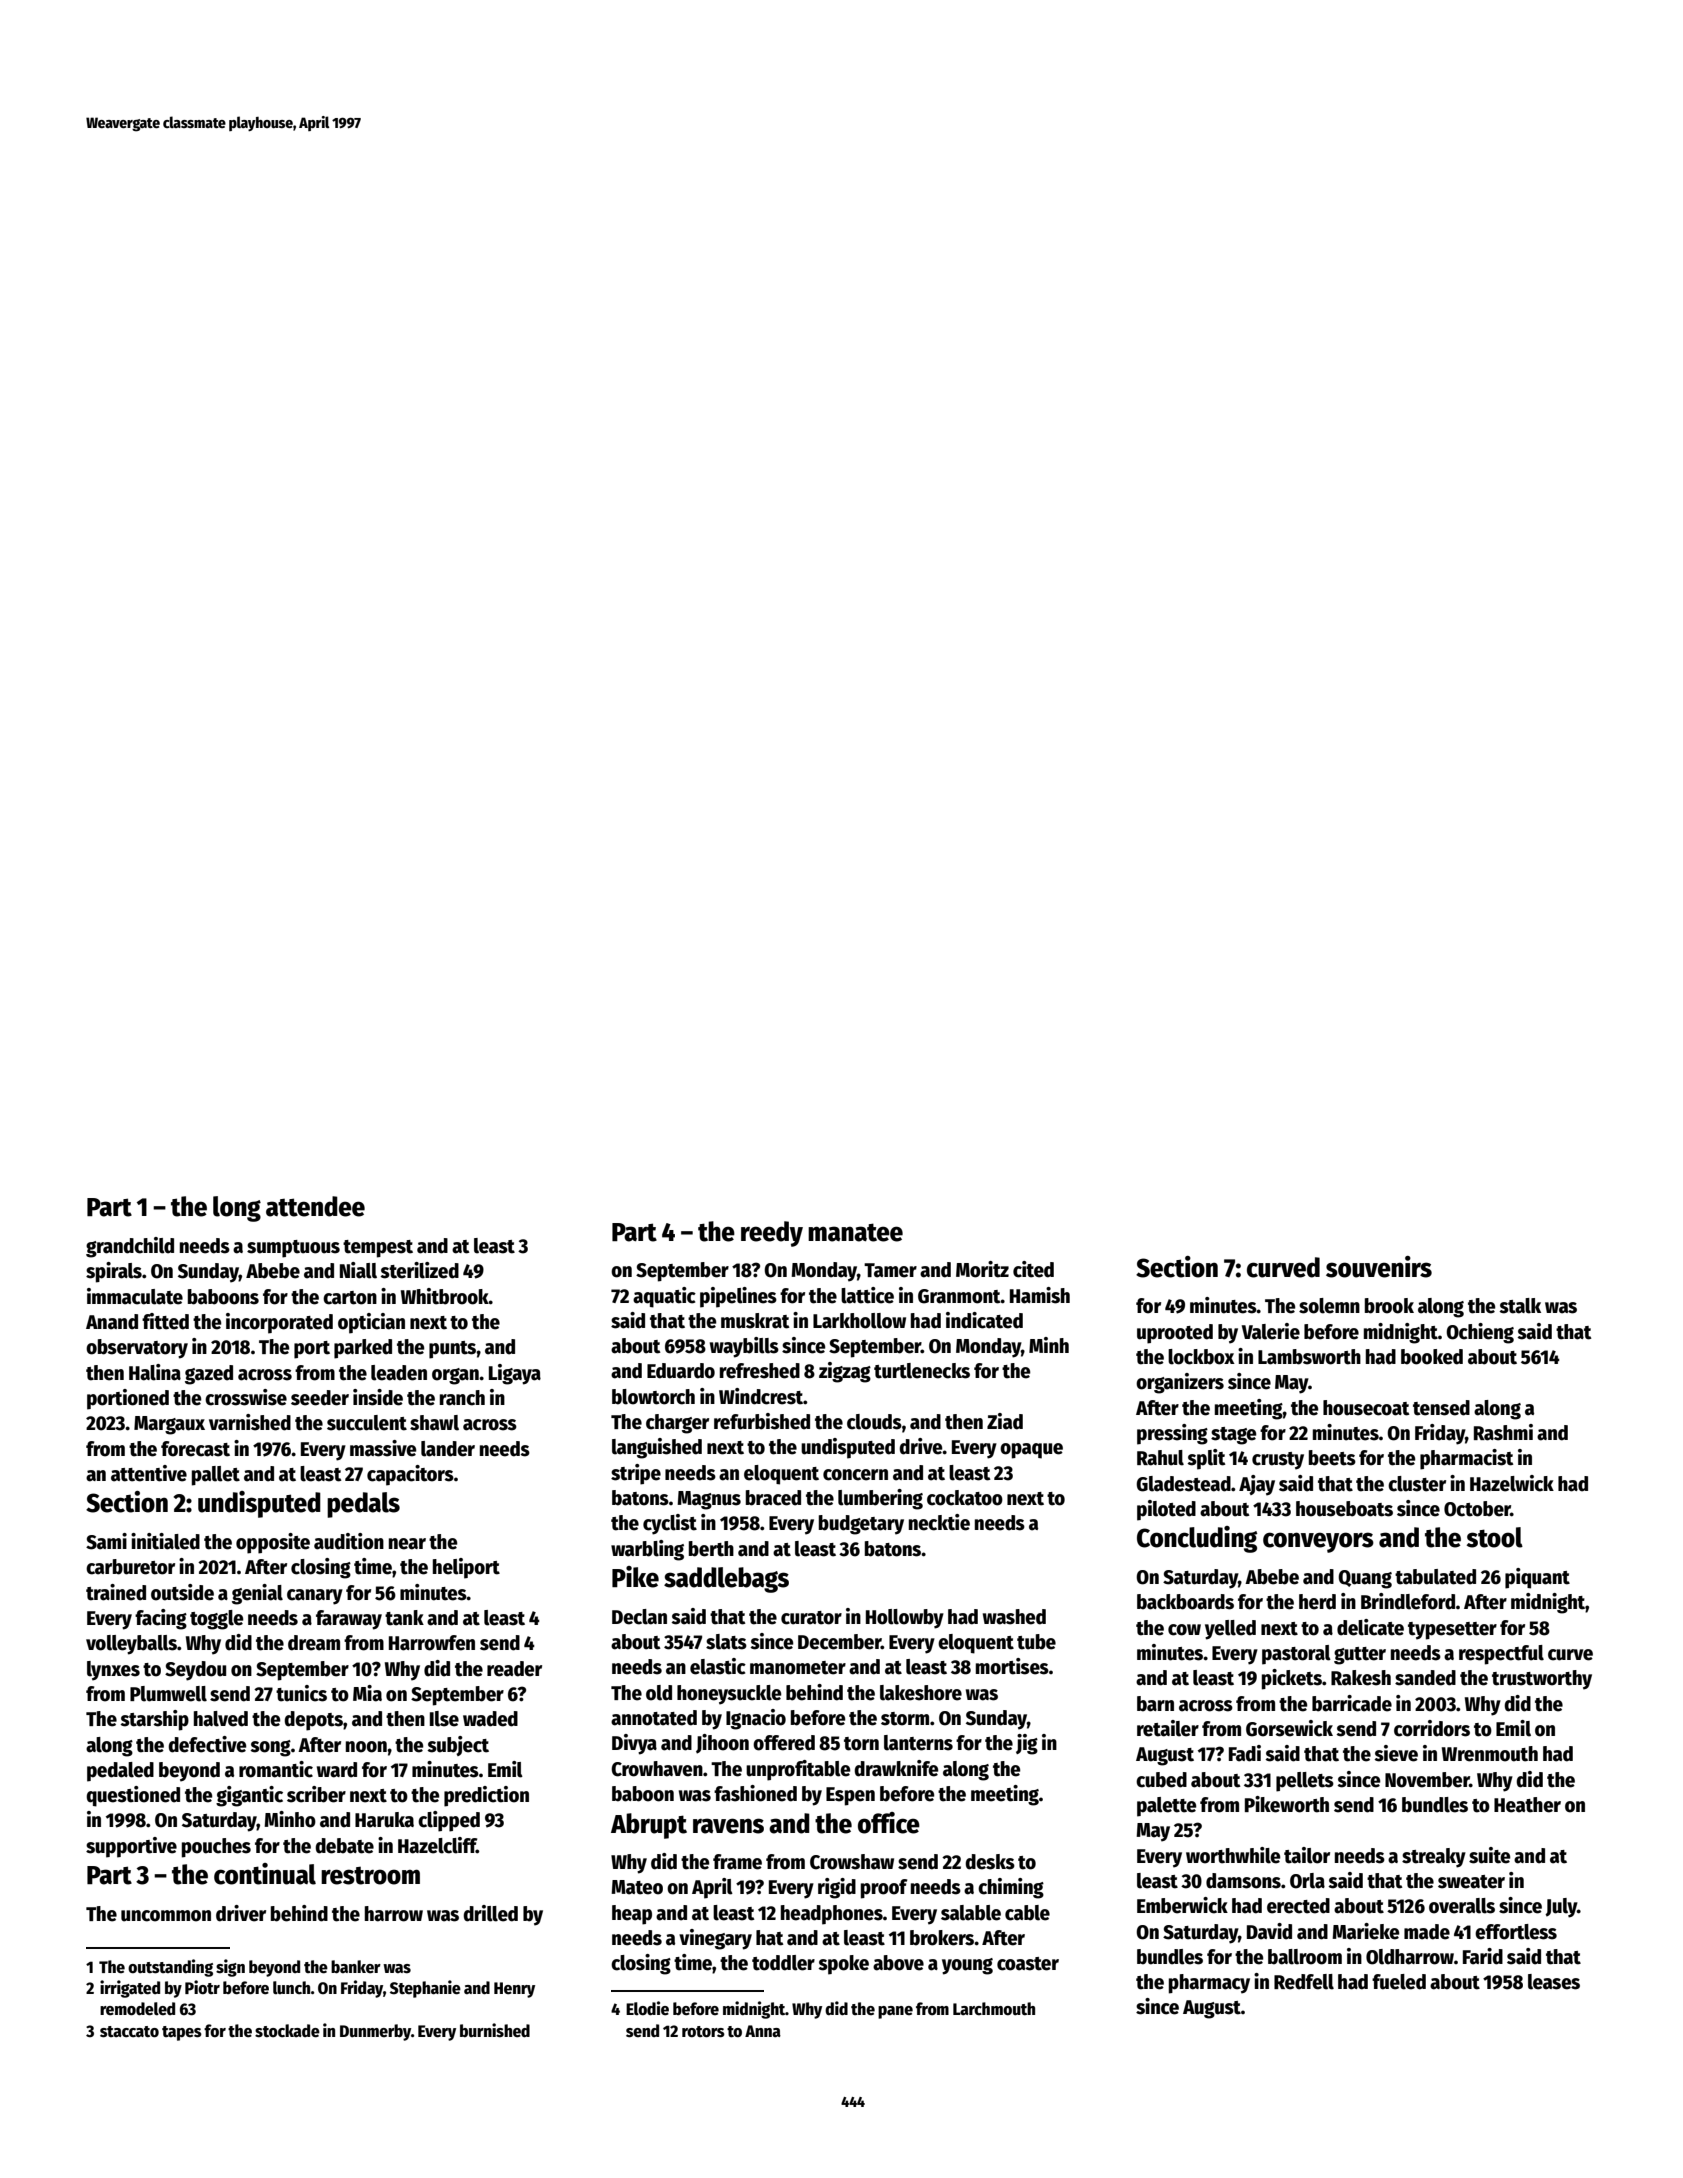  What do you see at coordinates (363, 1349) in the screenshot?
I see `parked` at bounding box center [363, 1349].
